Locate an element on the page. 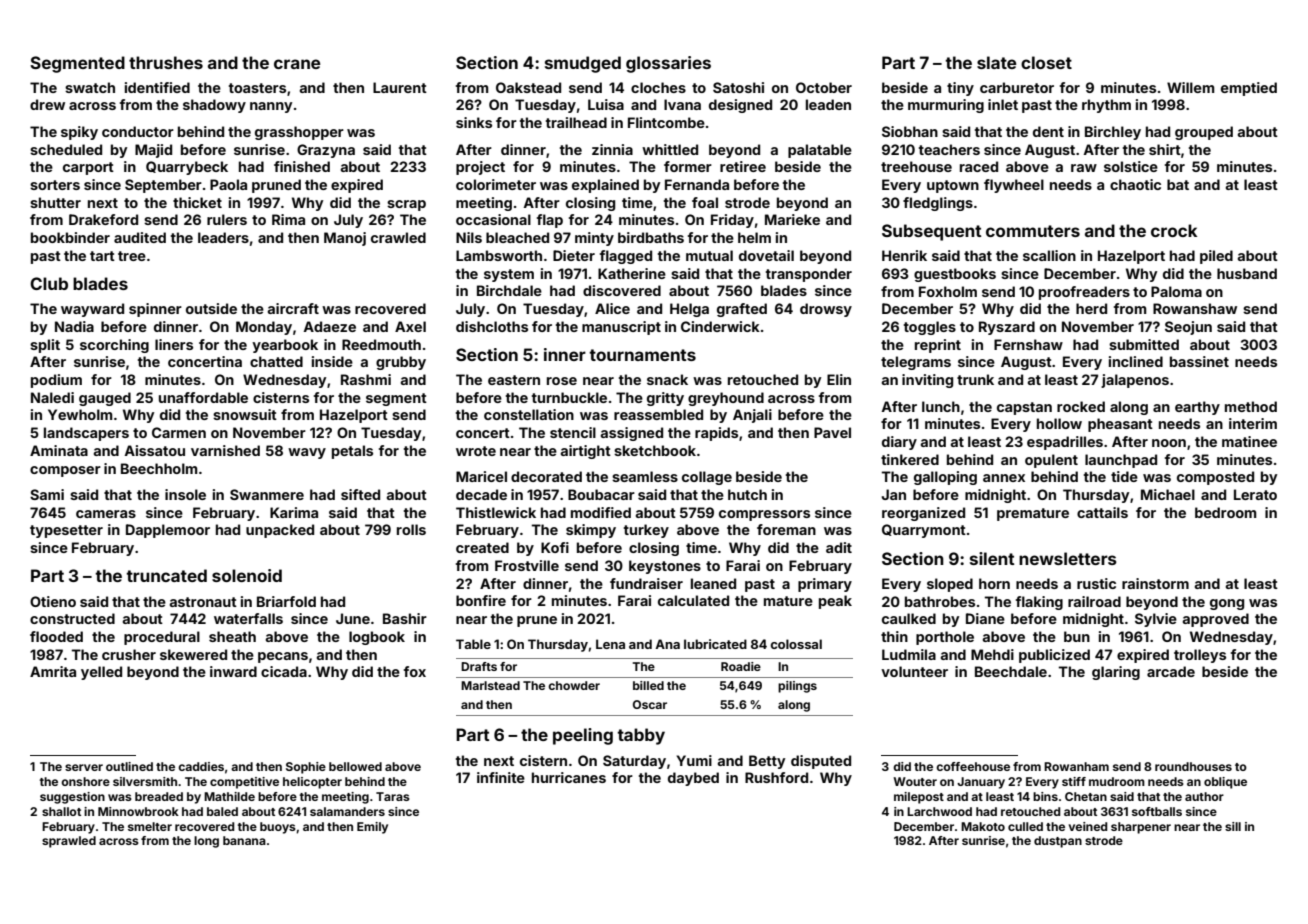 This document has width=1308, height=924. daybed is located at coordinates (693, 779).
